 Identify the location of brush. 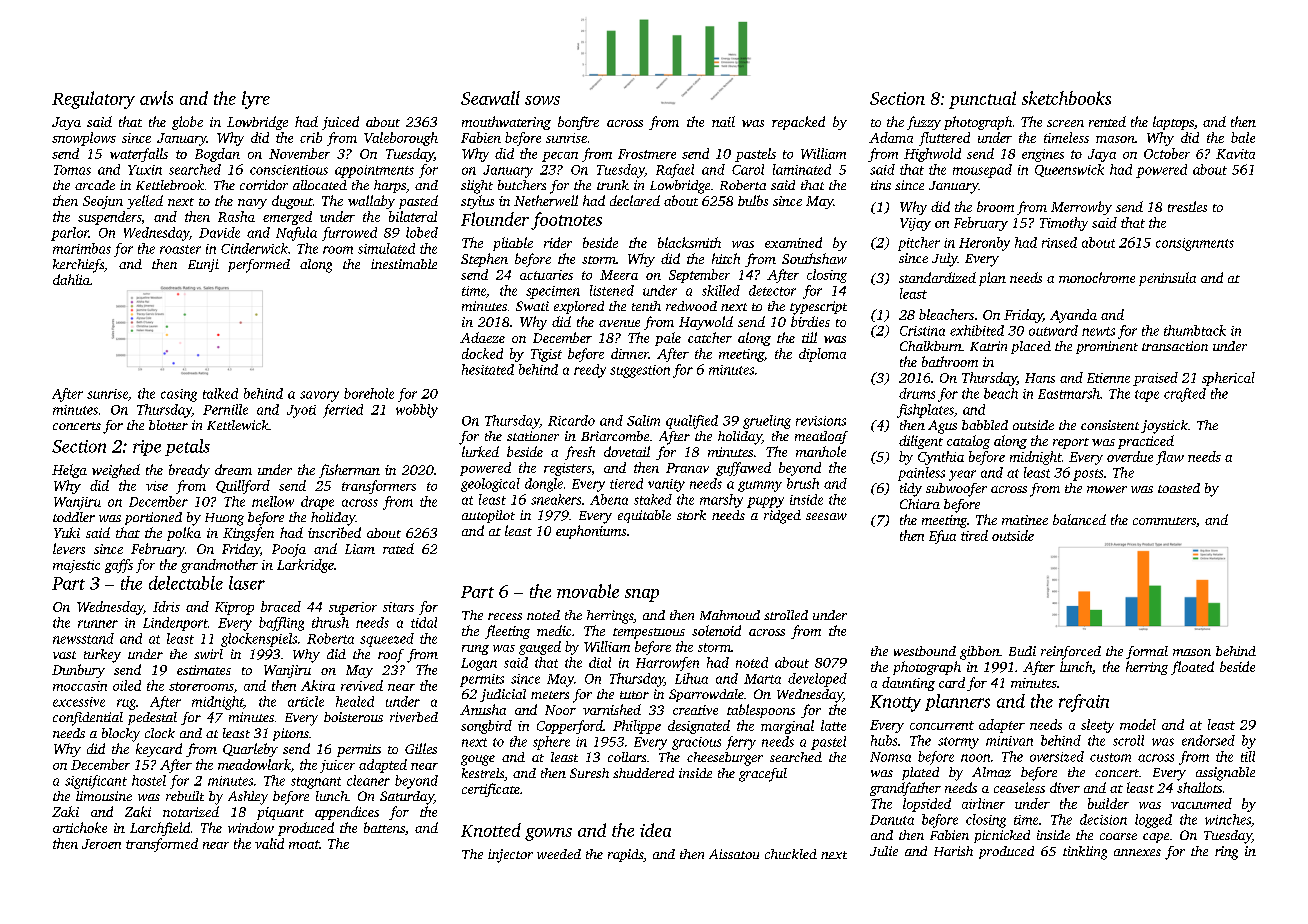
(803, 483).
